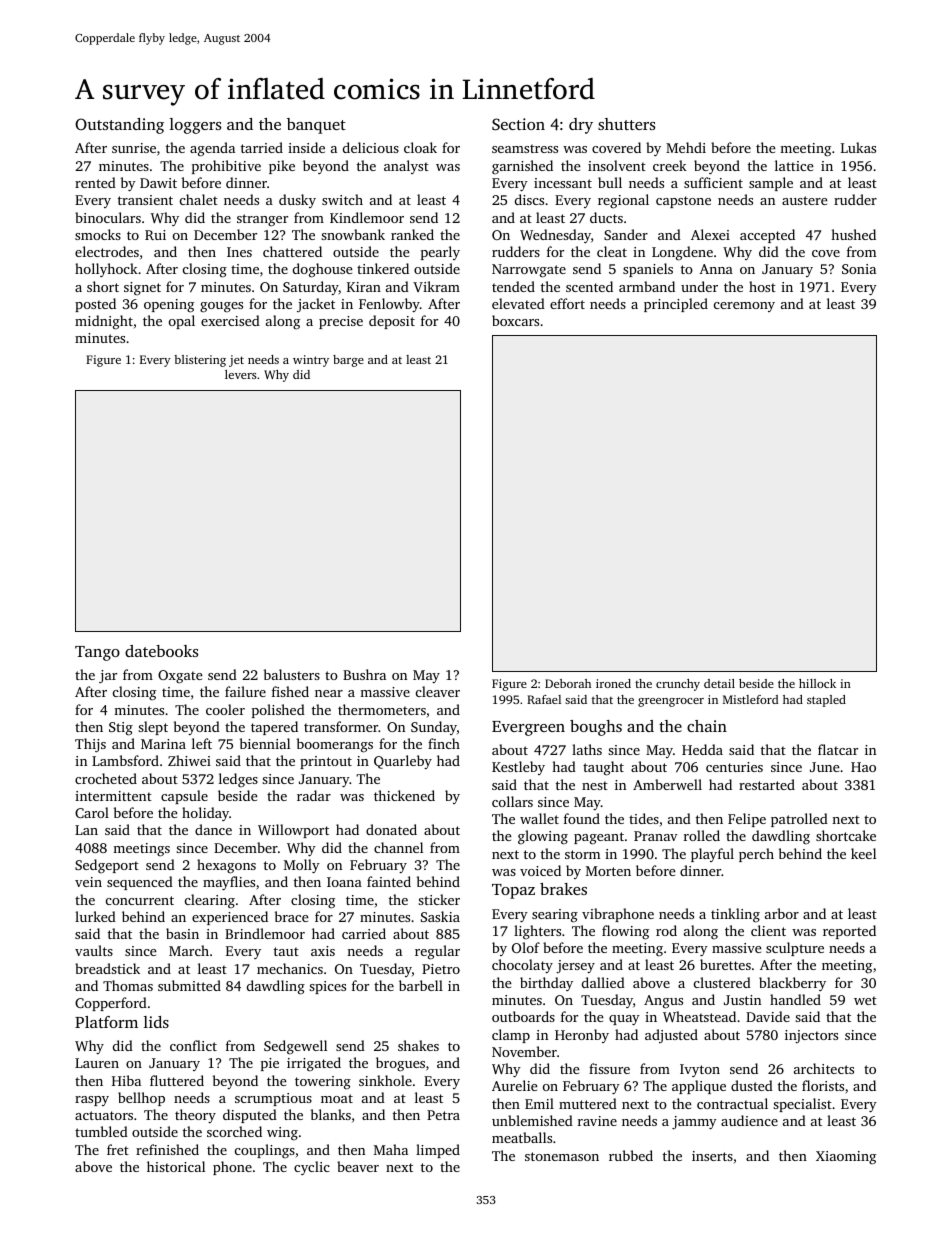  Describe the element at coordinates (626, 124) in the document. I see `shutters` at that location.
